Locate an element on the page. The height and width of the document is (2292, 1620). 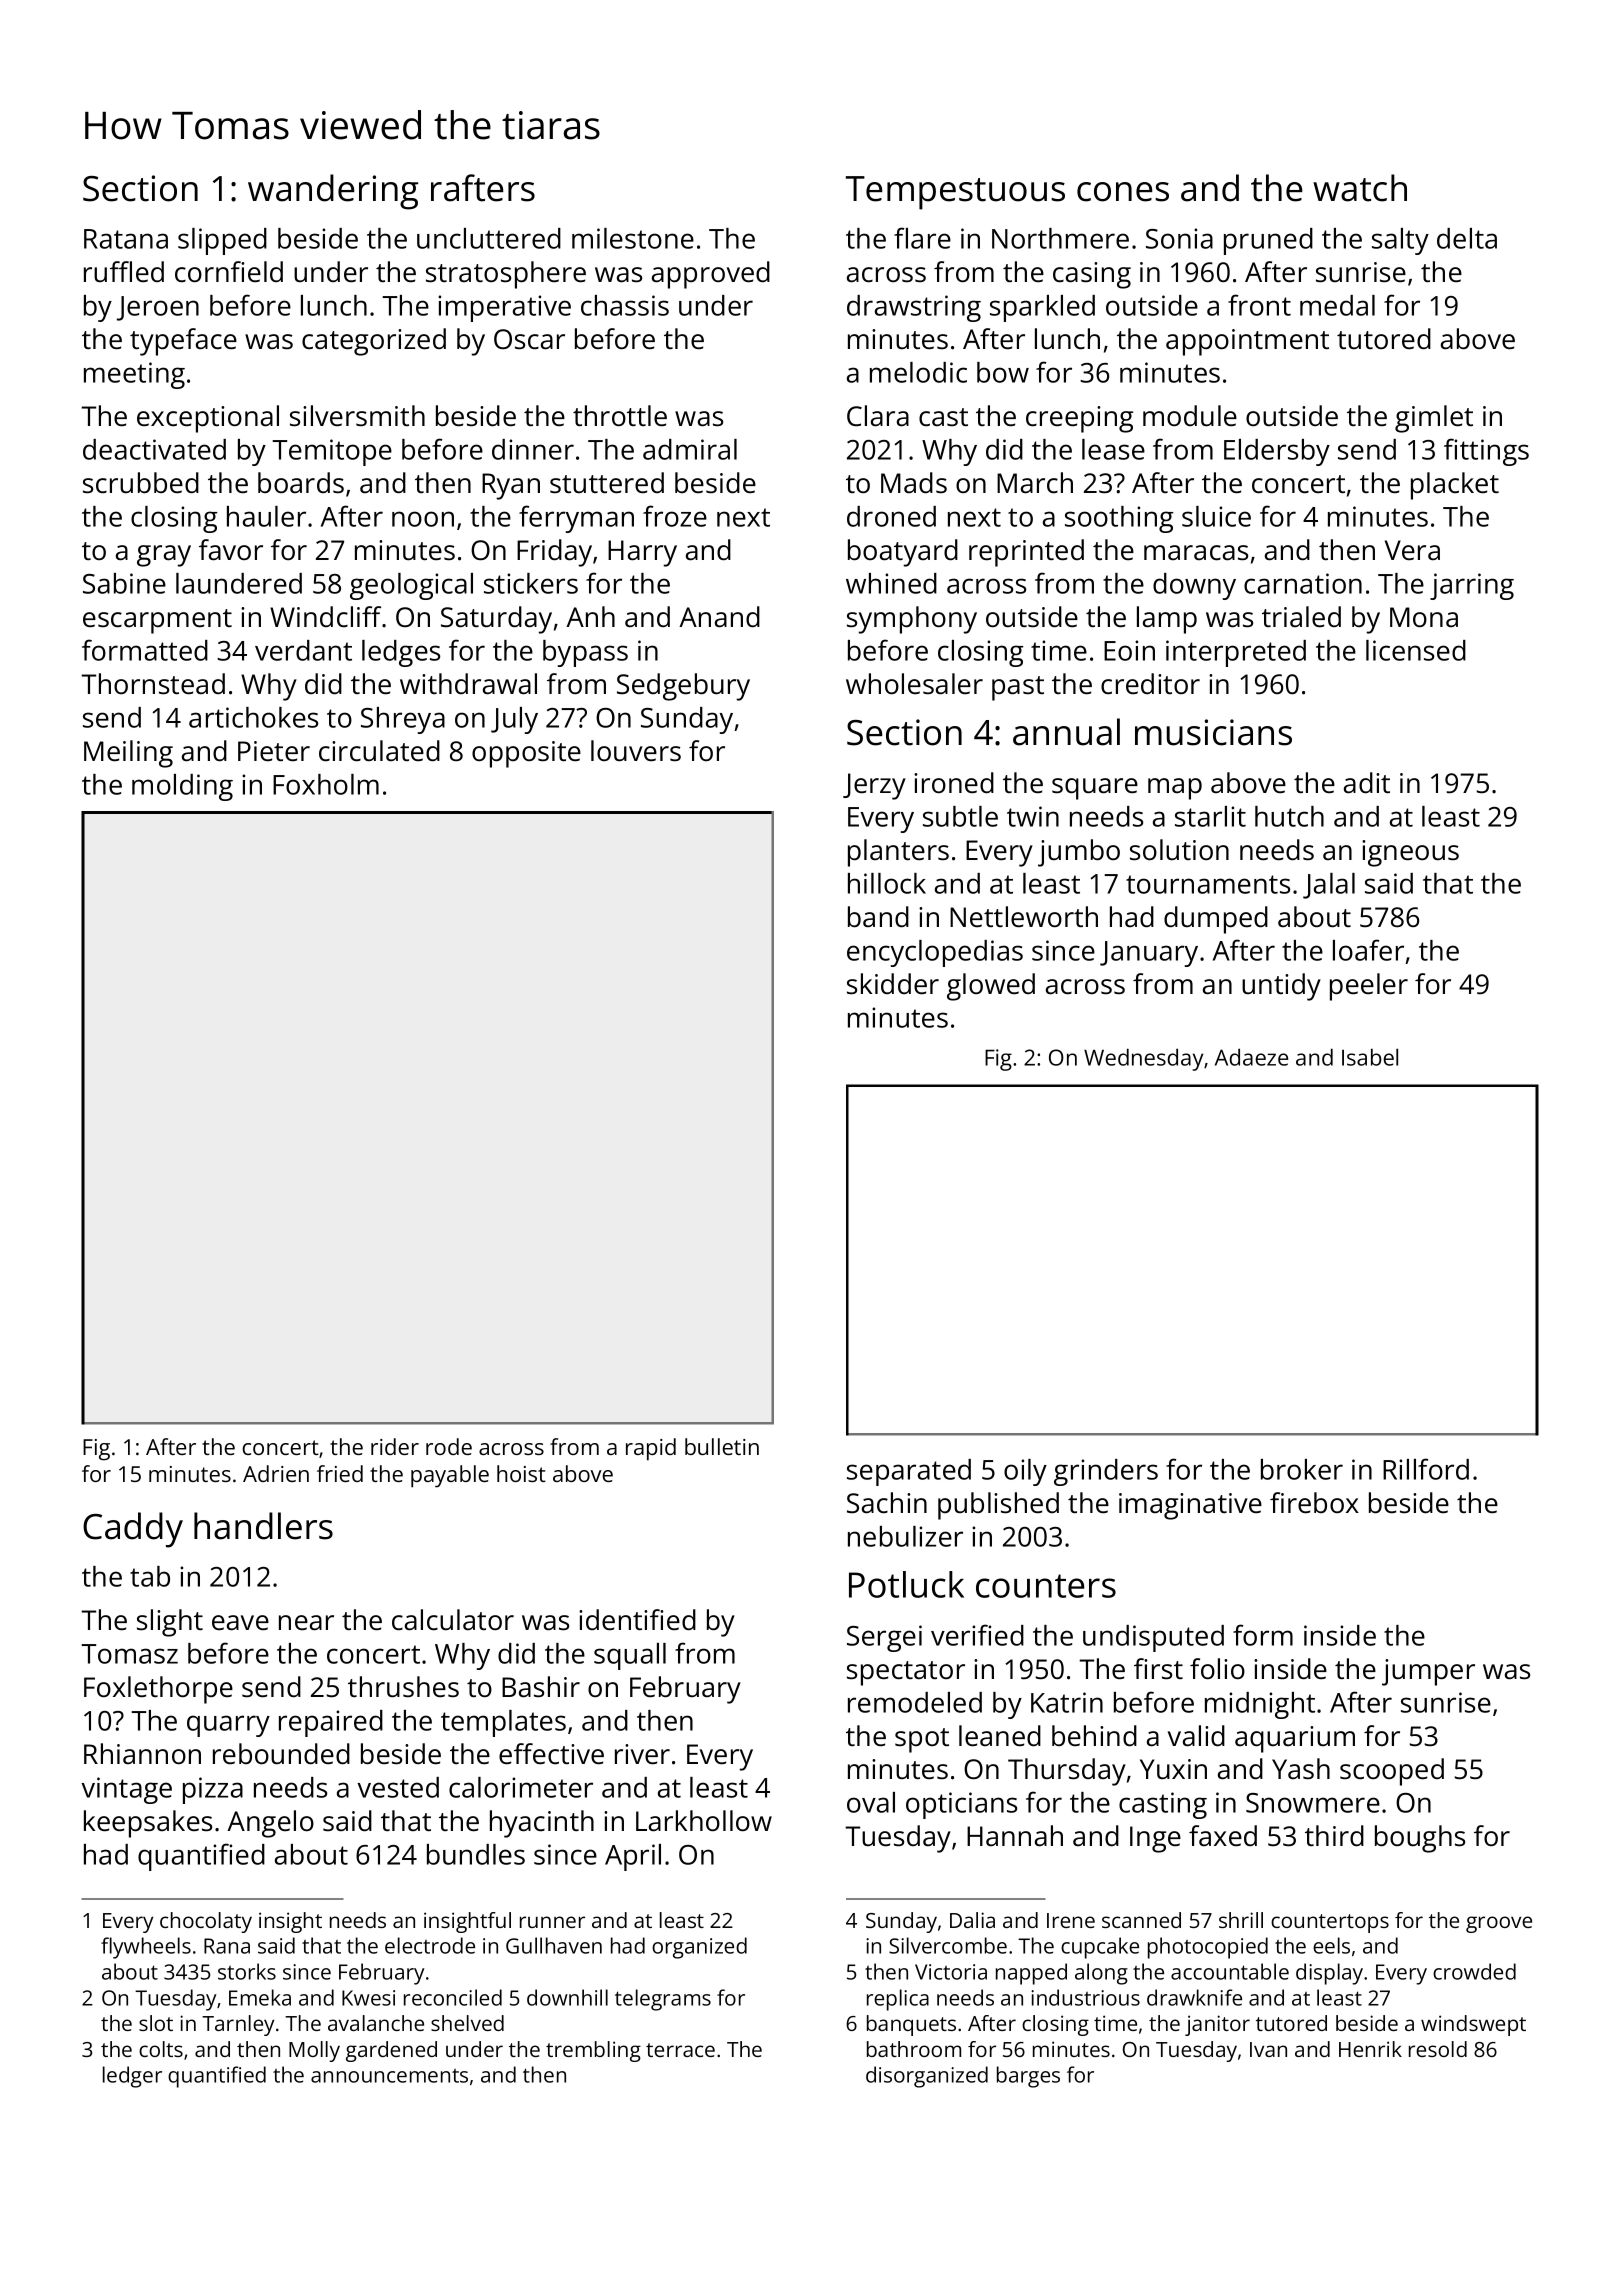
wandering is located at coordinates (333, 192).
